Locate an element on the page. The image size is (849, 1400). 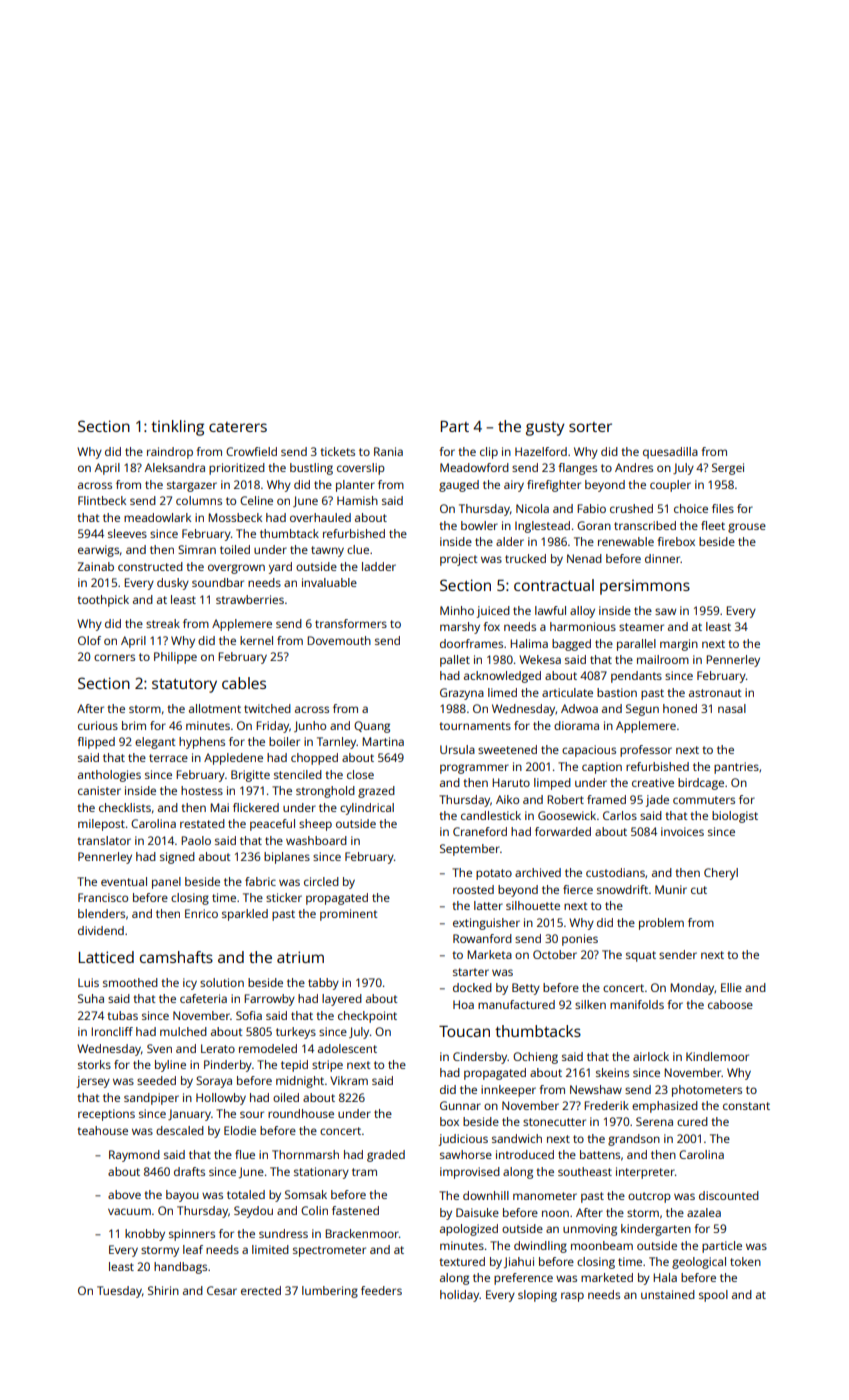
cables is located at coordinates (244, 683).
